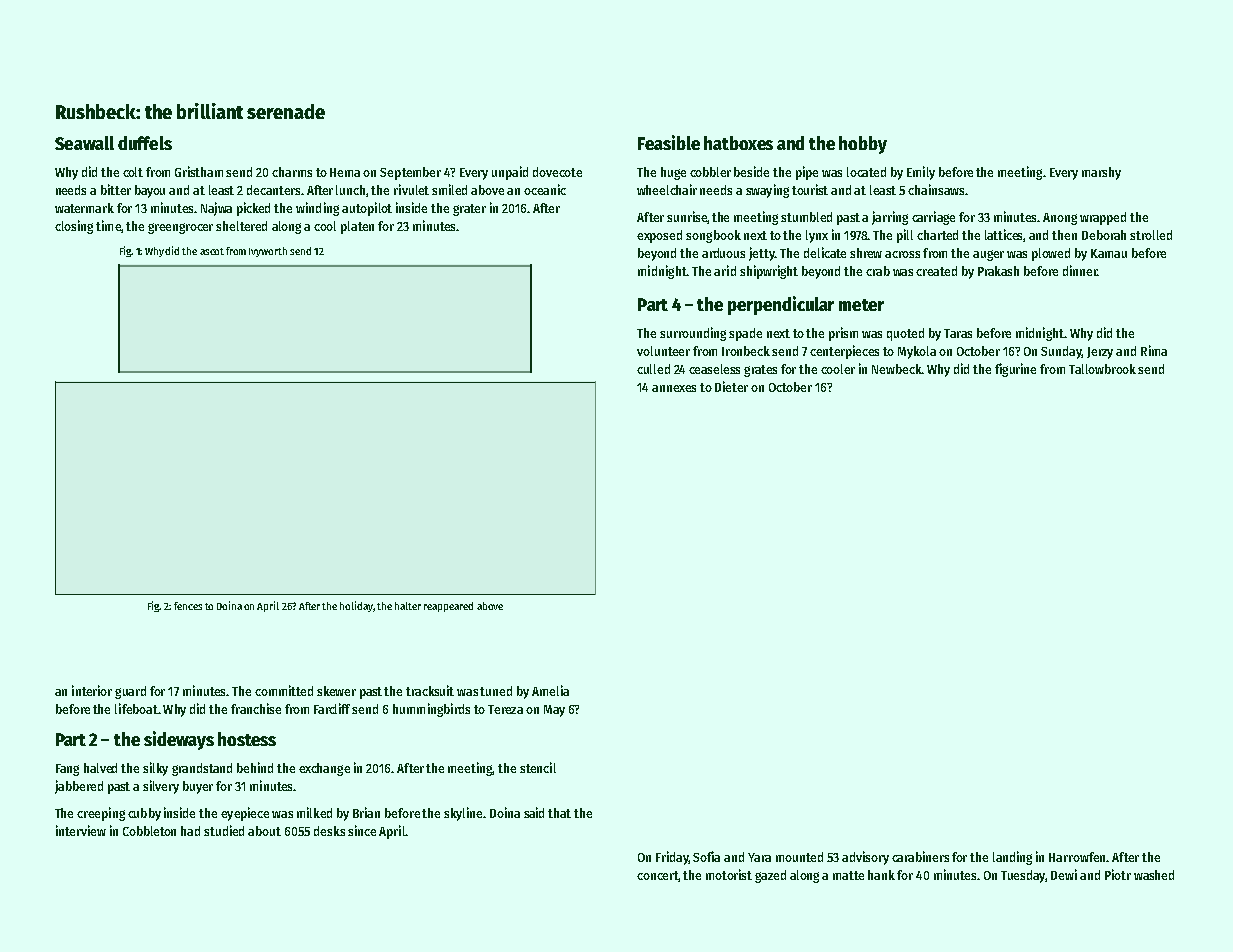 This screenshot has width=1233, height=952. What do you see at coordinates (510, 173) in the screenshot?
I see `unpaid` at bounding box center [510, 173].
